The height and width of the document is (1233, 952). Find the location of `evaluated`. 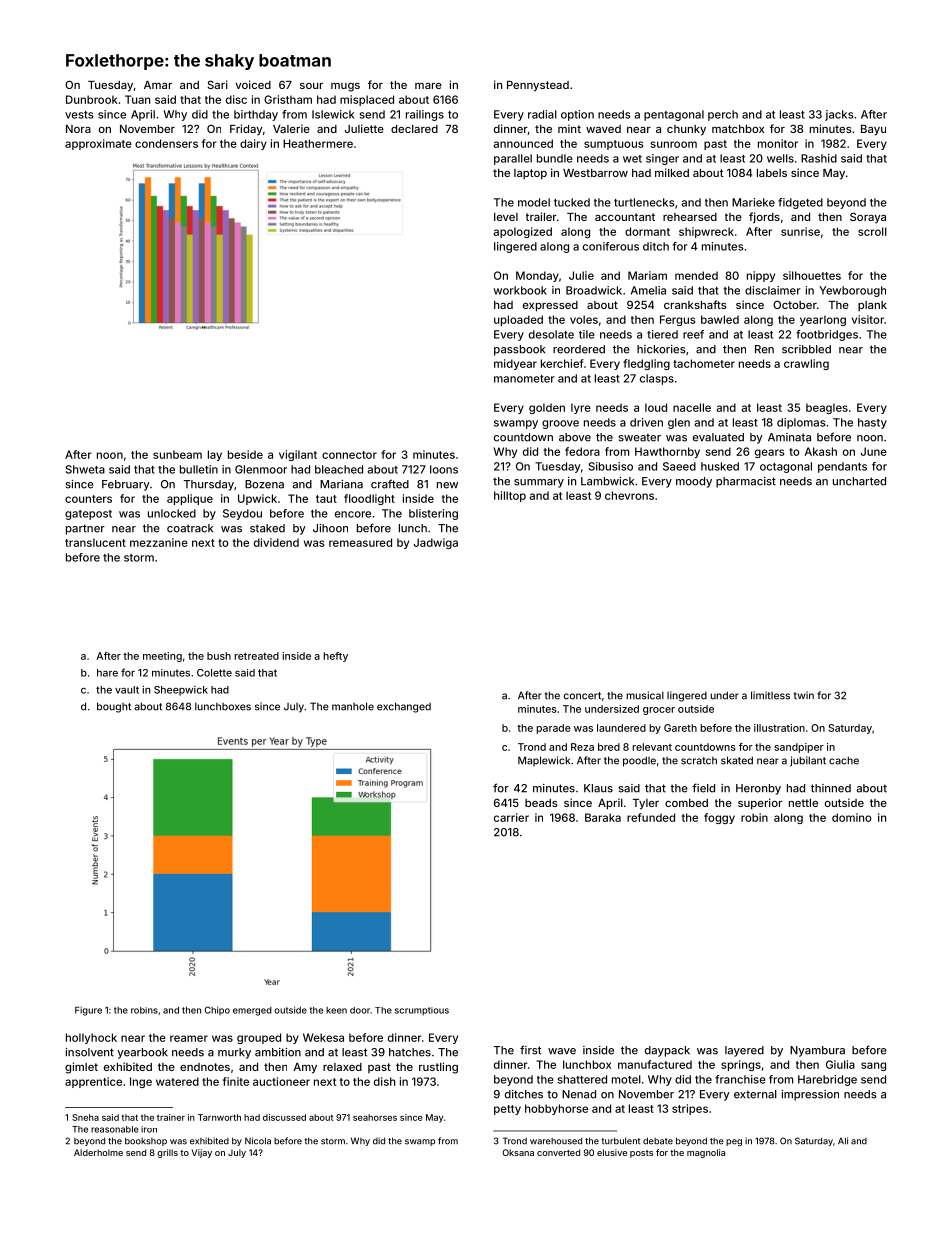

evaluated is located at coordinates (718, 437).
